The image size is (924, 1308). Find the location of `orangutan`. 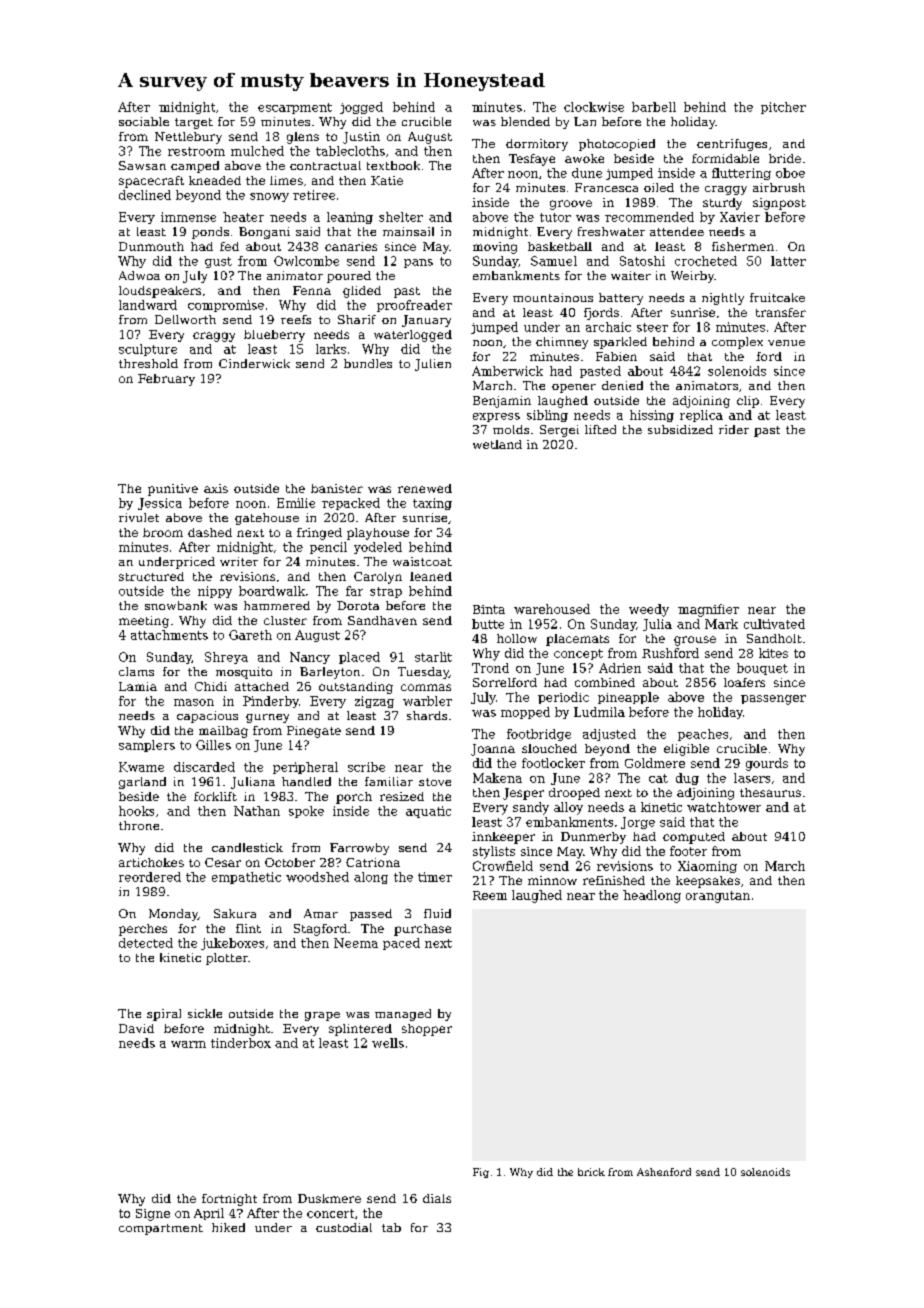

orangutan is located at coordinates (718, 897).
